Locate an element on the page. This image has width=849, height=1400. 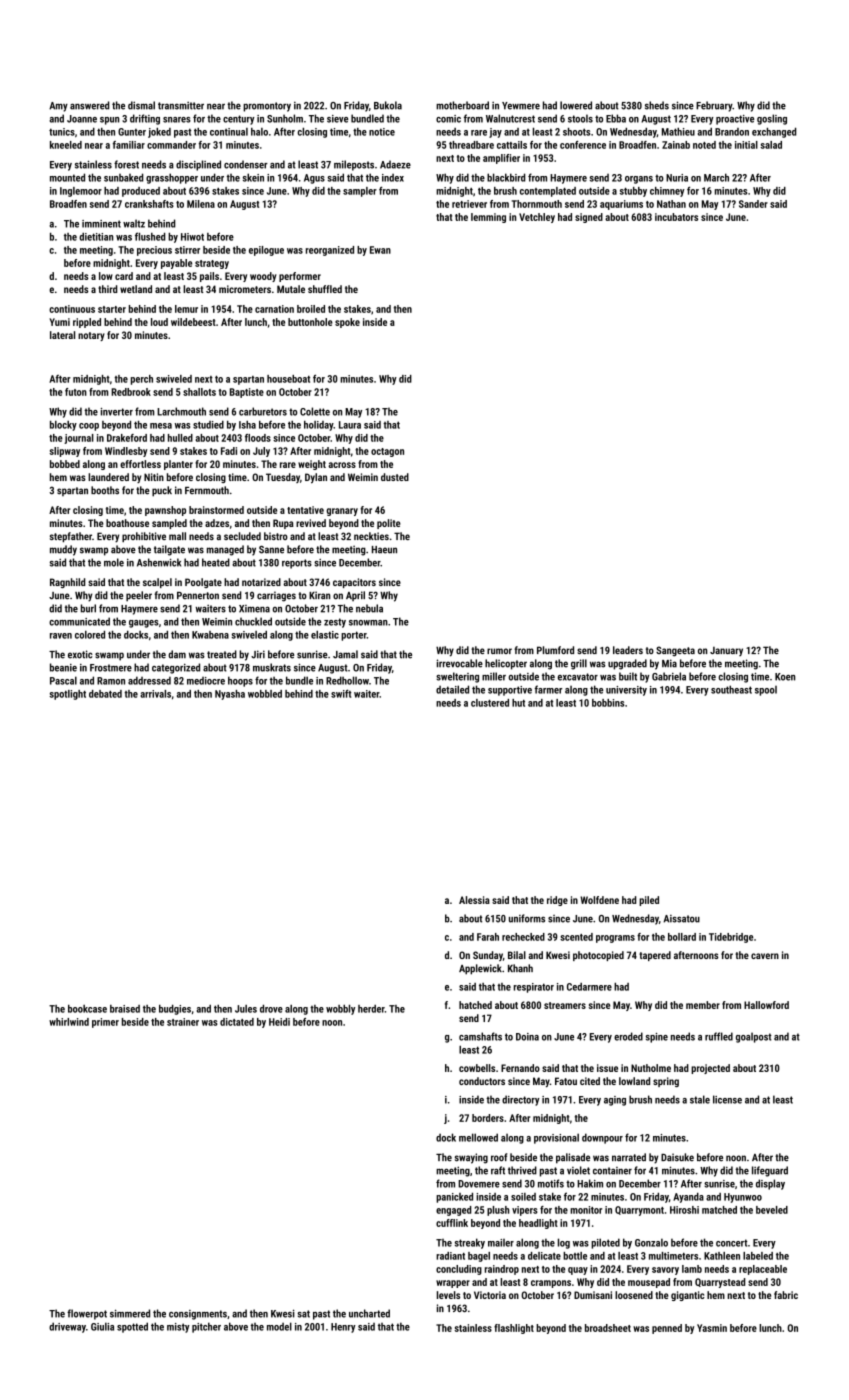
Frostmere is located at coordinates (111, 668).
